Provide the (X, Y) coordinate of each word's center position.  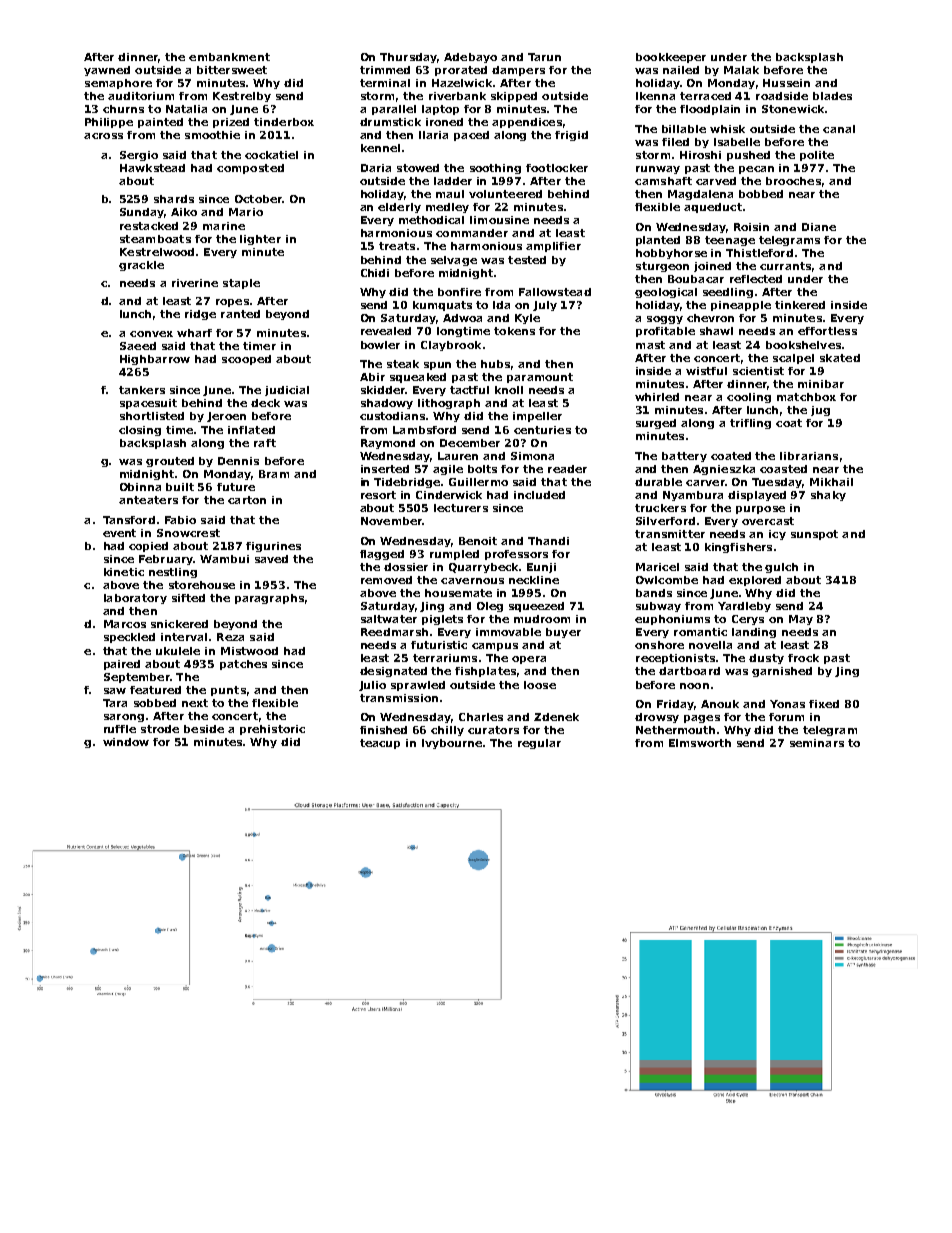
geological (666, 293)
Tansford (129, 520)
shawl (716, 331)
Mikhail (831, 482)
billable (684, 129)
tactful (469, 390)
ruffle (120, 729)
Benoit (478, 541)
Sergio (139, 156)
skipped (514, 97)
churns (123, 109)
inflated (251, 430)
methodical (431, 220)
